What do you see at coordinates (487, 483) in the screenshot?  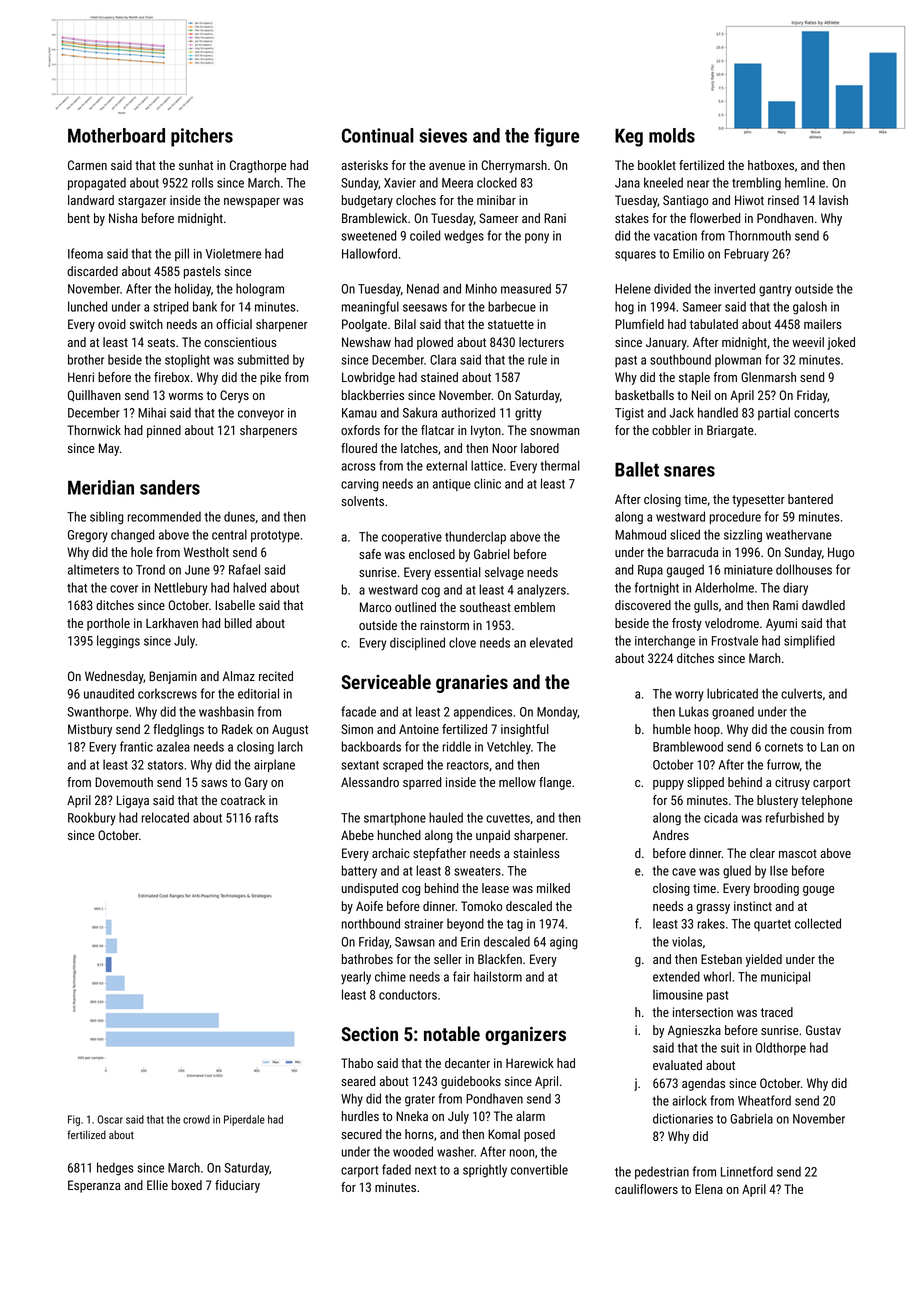 I see `clinic` at bounding box center [487, 483].
